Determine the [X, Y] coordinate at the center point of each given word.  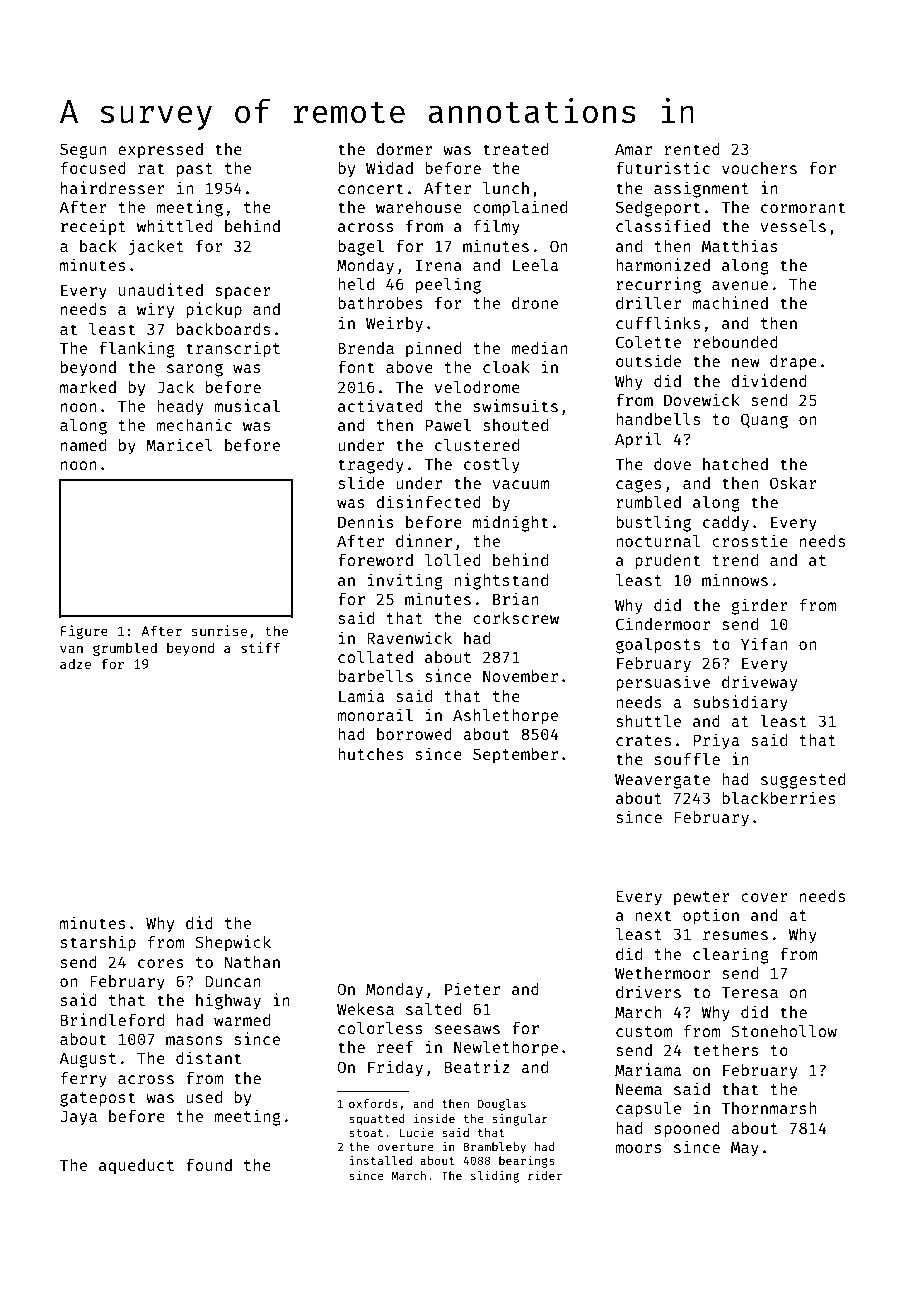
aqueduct [136, 1167]
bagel [361, 248]
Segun [83, 151]
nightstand [501, 581]
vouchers [759, 168]
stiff [260, 647]
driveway [759, 683]
